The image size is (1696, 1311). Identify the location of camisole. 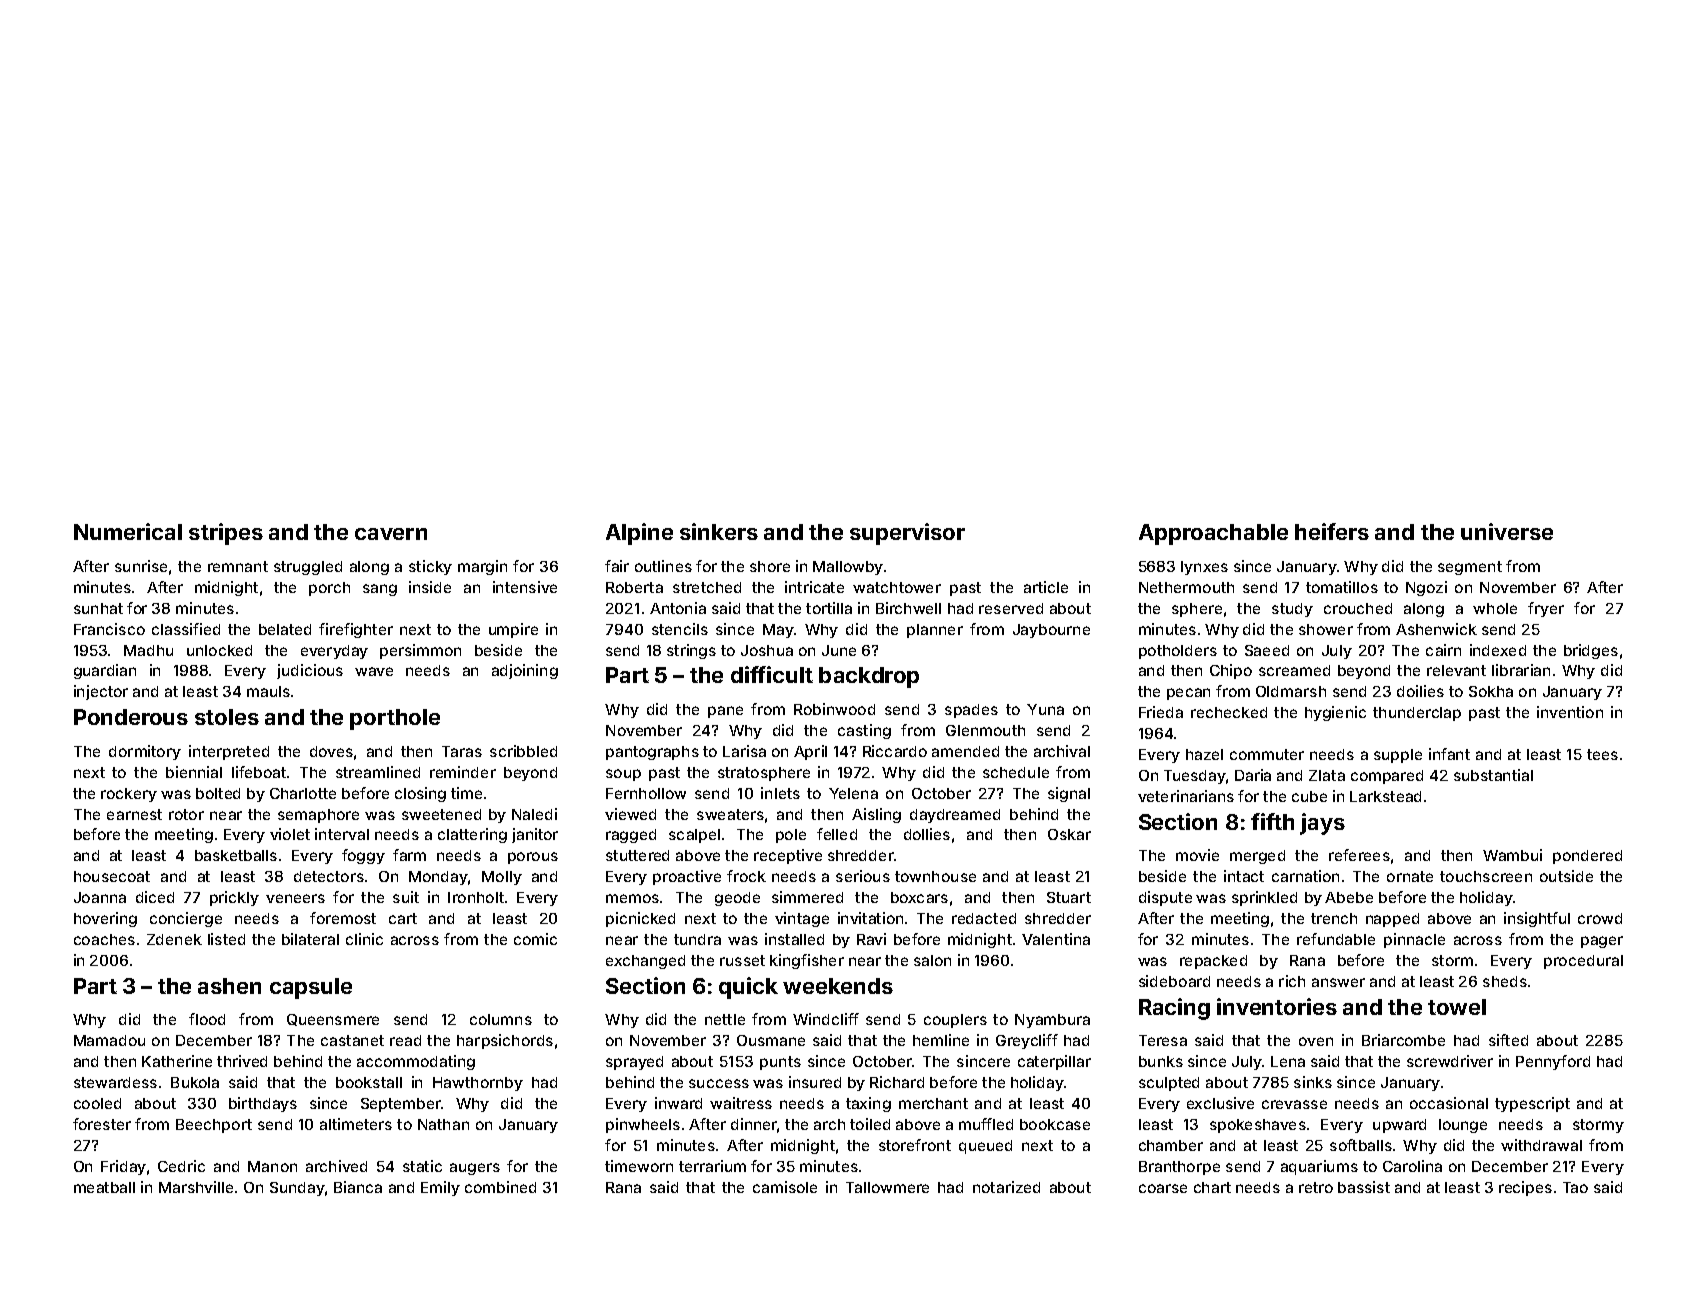
(785, 1187).
